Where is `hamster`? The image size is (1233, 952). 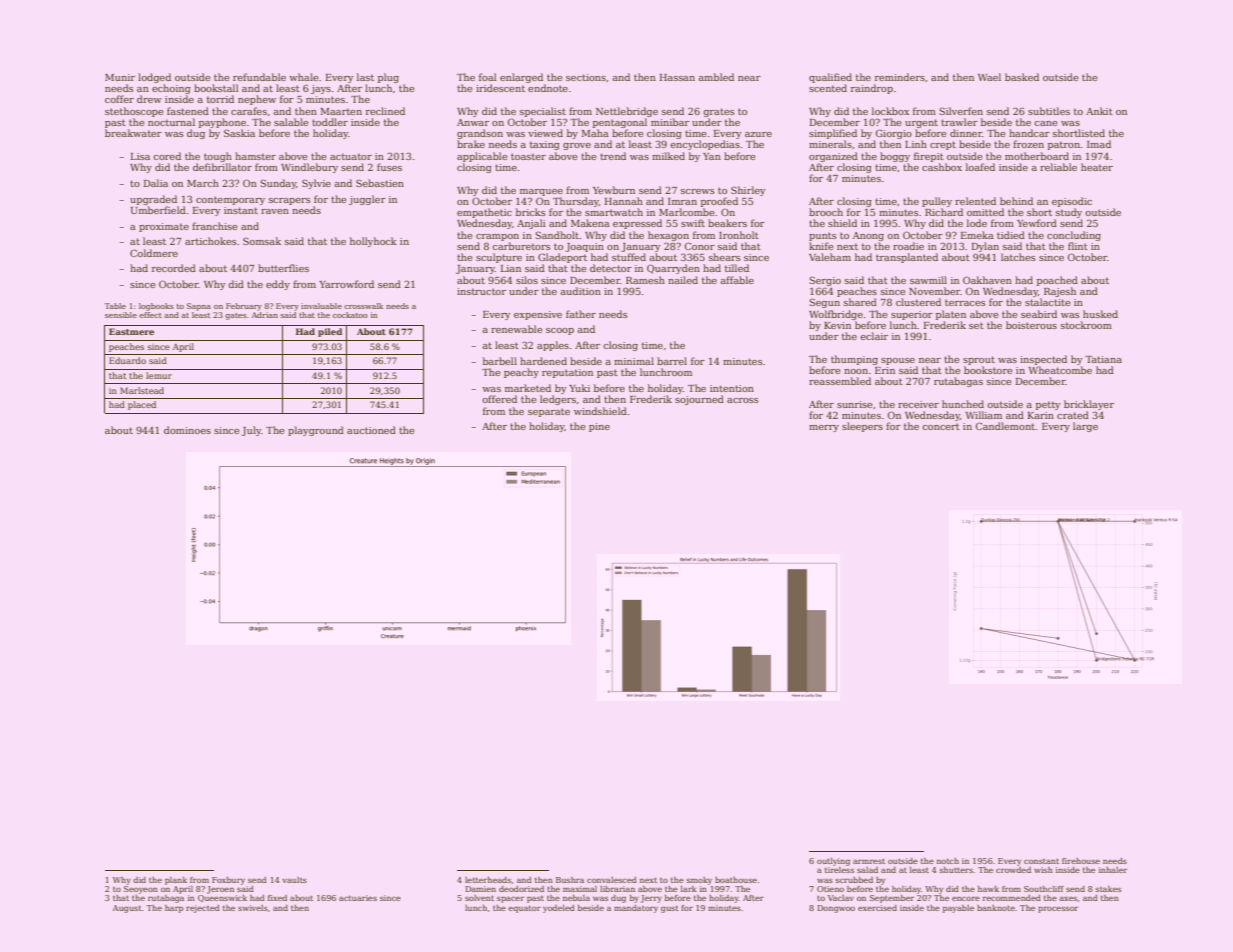 hamster is located at coordinates (255, 156).
